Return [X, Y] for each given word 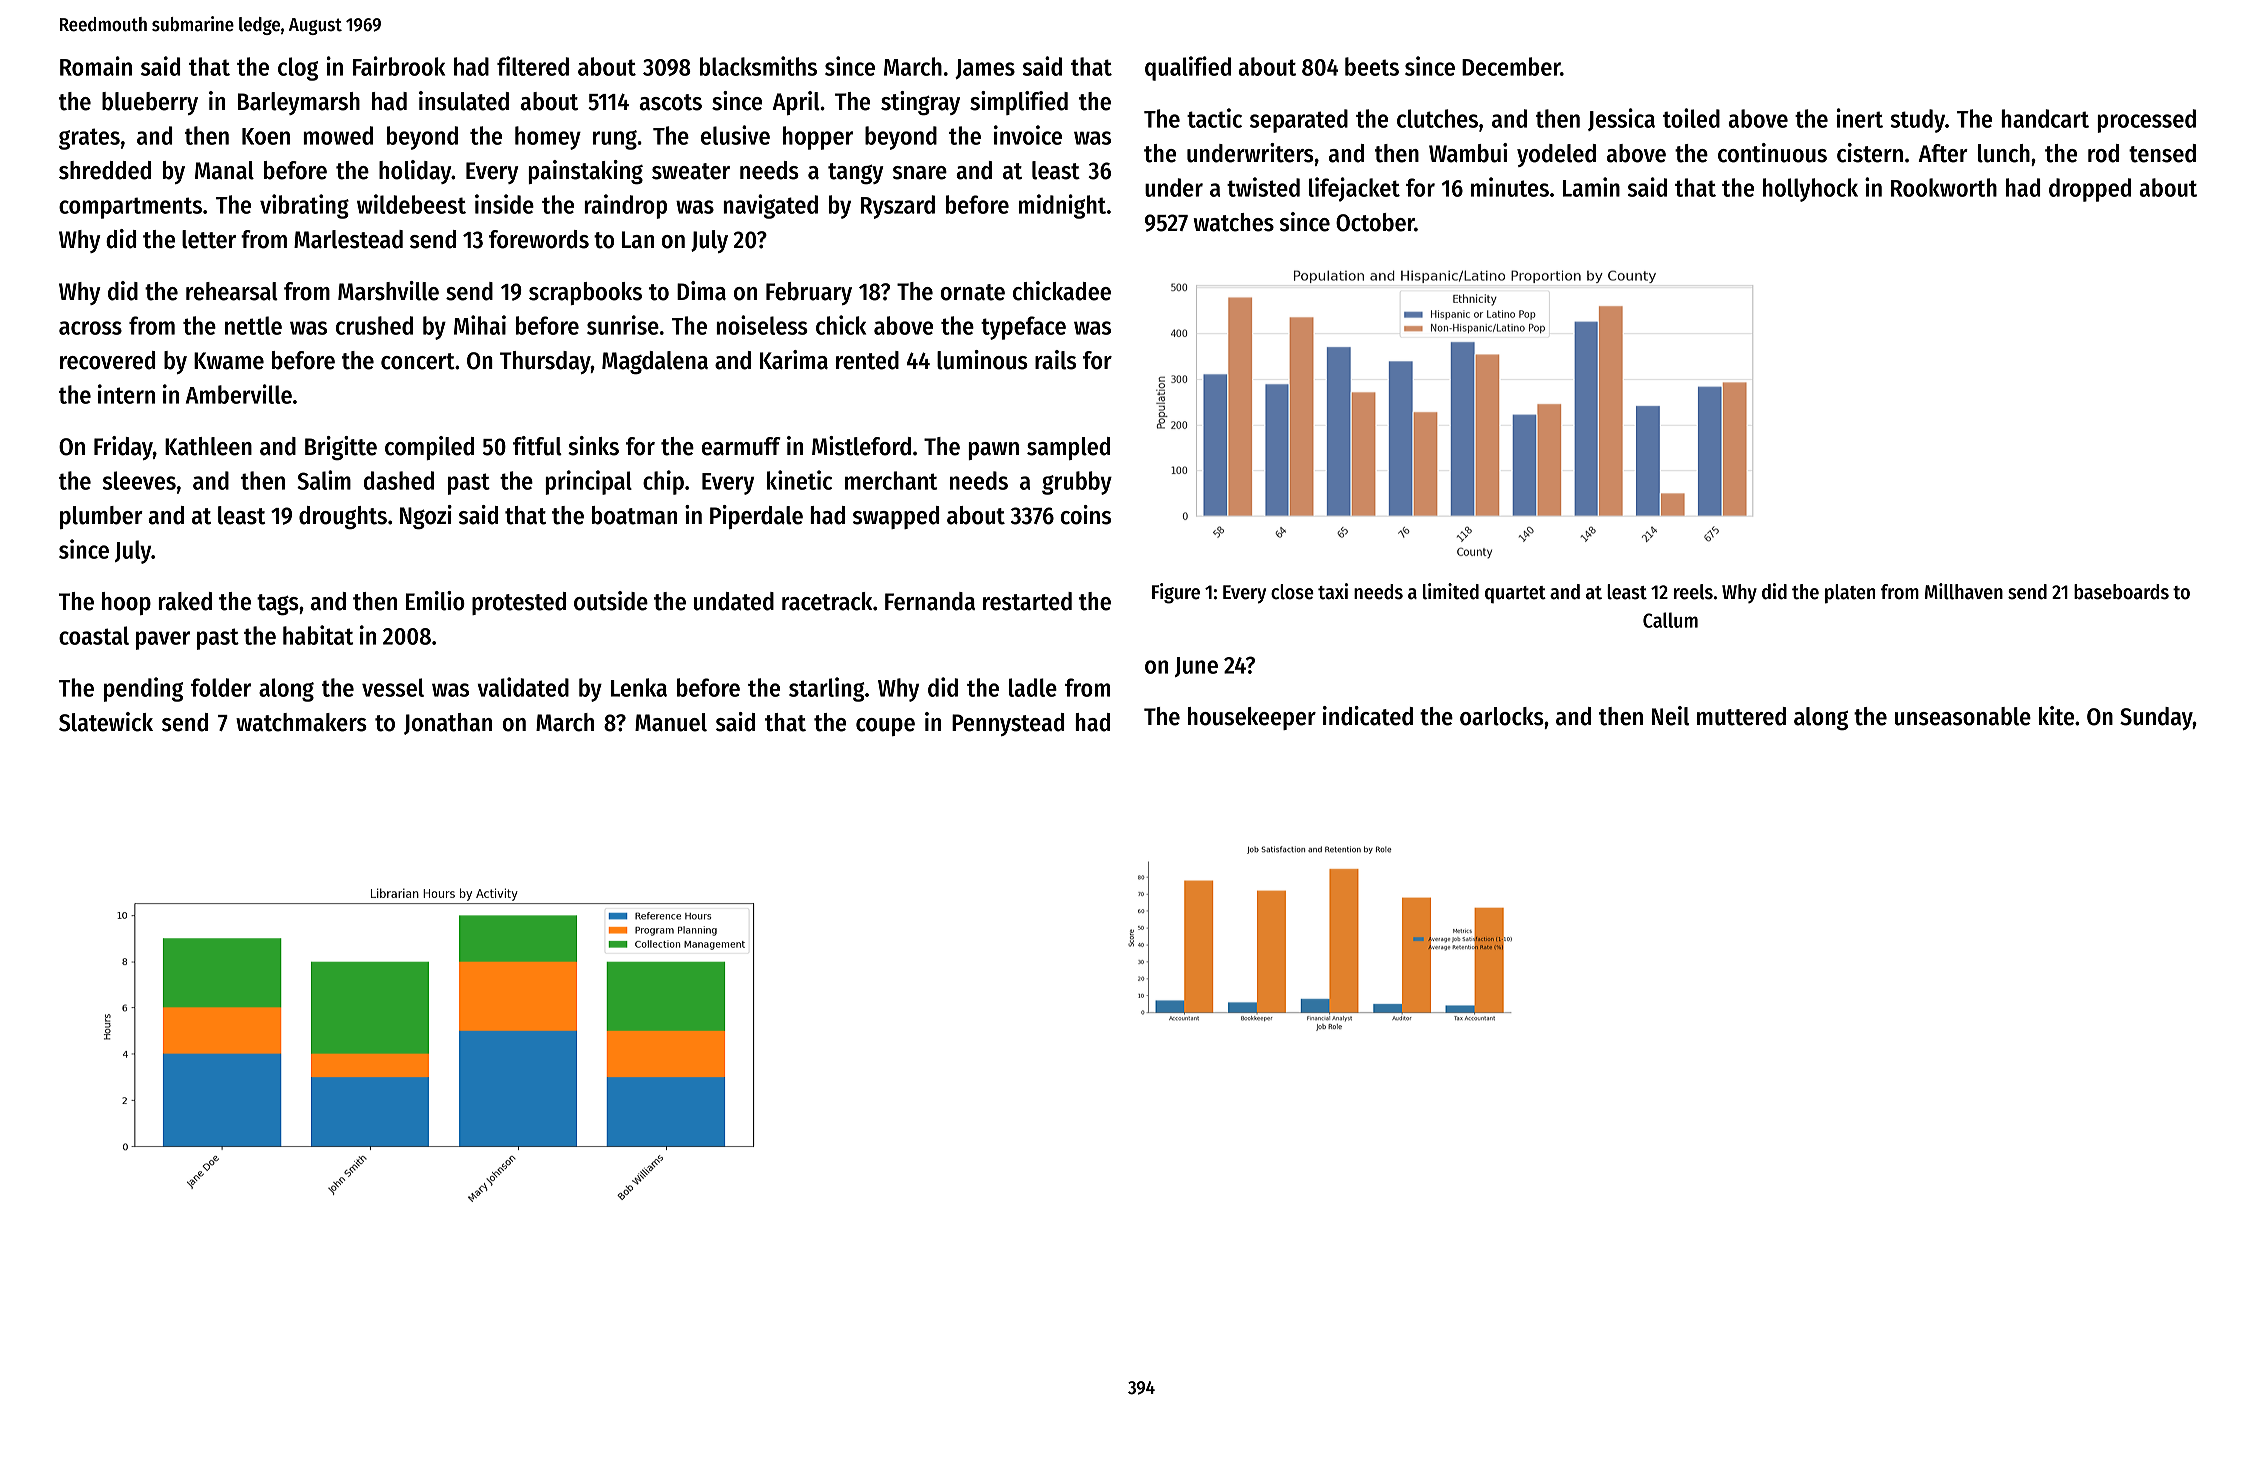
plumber [101, 517]
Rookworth [1944, 187]
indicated [1368, 716]
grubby [1077, 483]
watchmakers [301, 722]
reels [1693, 592]
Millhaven [1964, 591]
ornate [972, 292]
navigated [770, 206]
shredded [105, 170]
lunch [2004, 153]
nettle [253, 325]
